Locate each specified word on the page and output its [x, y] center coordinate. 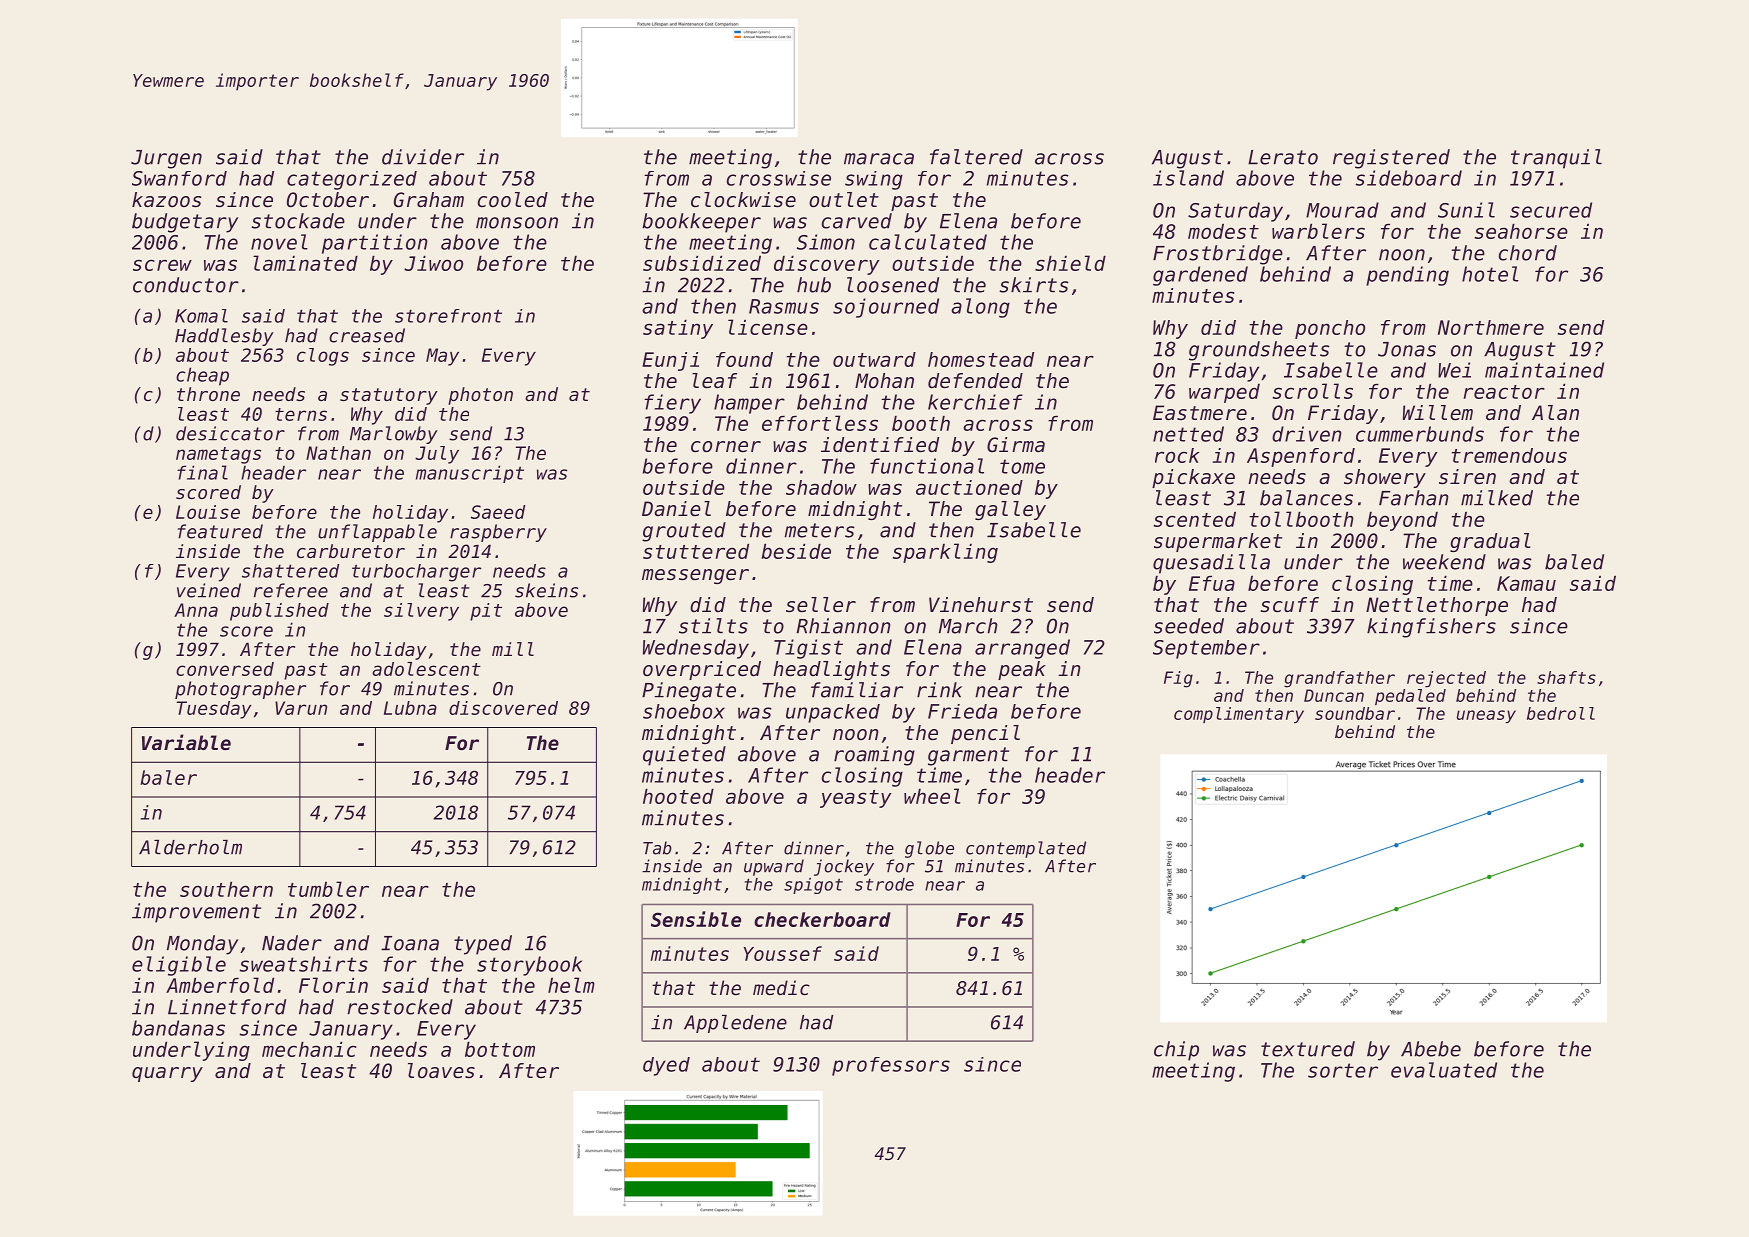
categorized [352, 180]
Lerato [1283, 157]
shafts [1566, 677]
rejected [1446, 679]
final [202, 472]
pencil [985, 734]
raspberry [498, 533]
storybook [529, 966]
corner [726, 447]
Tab [657, 848]
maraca [879, 159]
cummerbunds [1420, 434]
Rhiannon [843, 626]
